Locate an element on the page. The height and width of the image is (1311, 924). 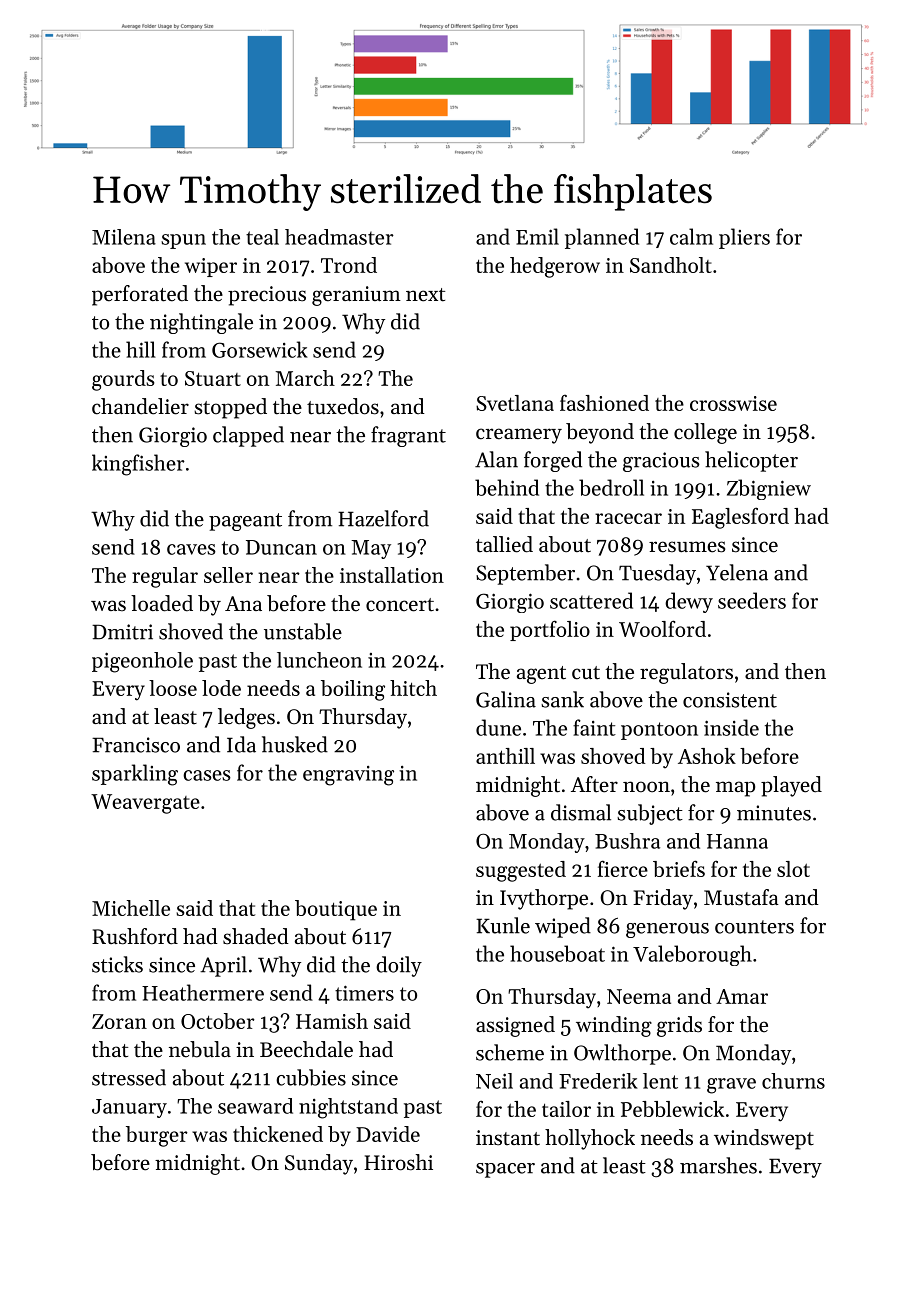
spacer is located at coordinates (505, 1170).
